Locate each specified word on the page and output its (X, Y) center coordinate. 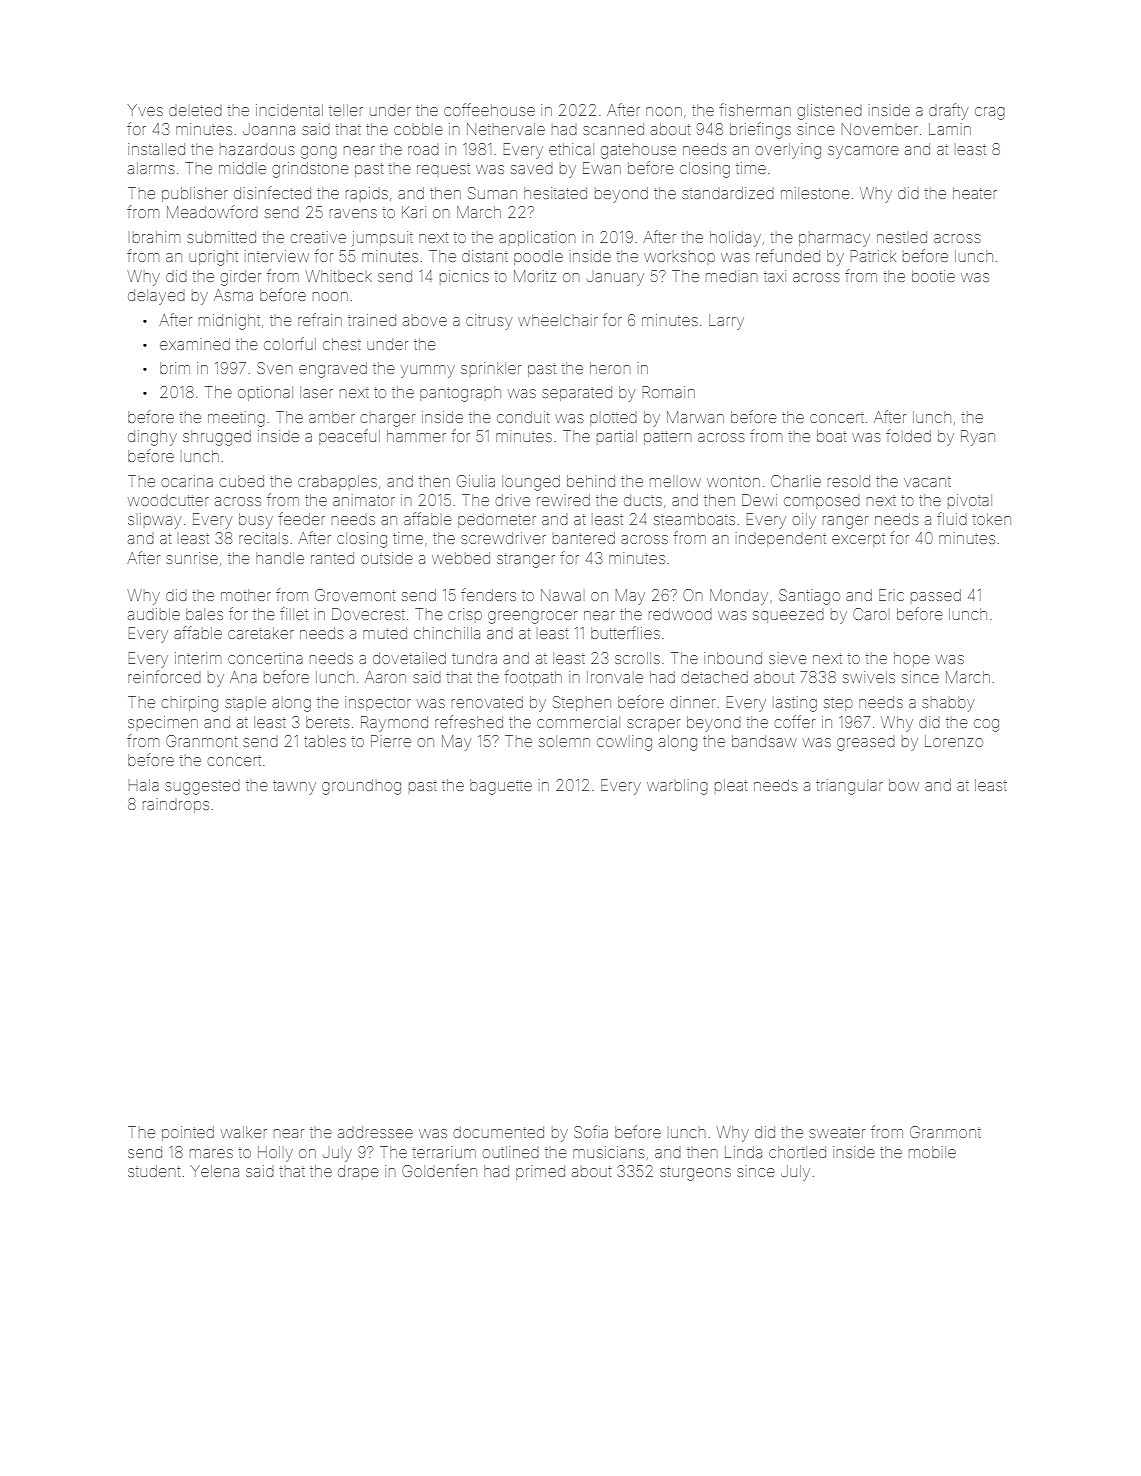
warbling (677, 787)
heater (975, 193)
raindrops (176, 805)
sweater (837, 1132)
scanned (613, 129)
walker (244, 1132)
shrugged (217, 438)
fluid (952, 518)
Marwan (695, 417)
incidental (289, 110)
